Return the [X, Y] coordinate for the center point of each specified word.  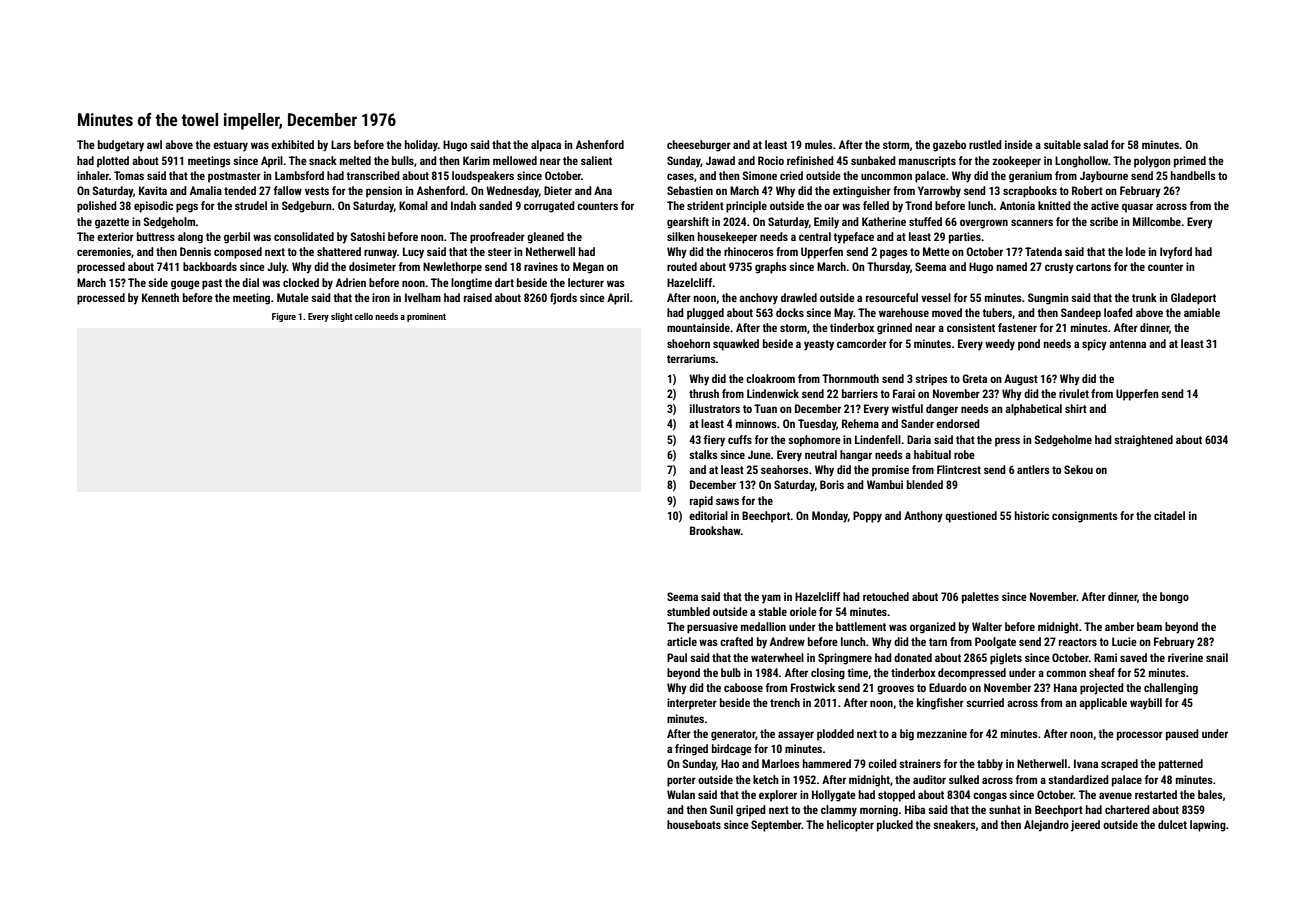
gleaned [545, 238]
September [776, 826]
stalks [703, 454]
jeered [1085, 826]
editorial [708, 515]
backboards [210, 266]
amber [1119, 626]
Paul [677, 657]
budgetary [121, 146]
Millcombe [1157, 221]
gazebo [949, 146]
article [682, 641]
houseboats [694, 824]
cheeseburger [699, 146]
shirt [1076, 408]
